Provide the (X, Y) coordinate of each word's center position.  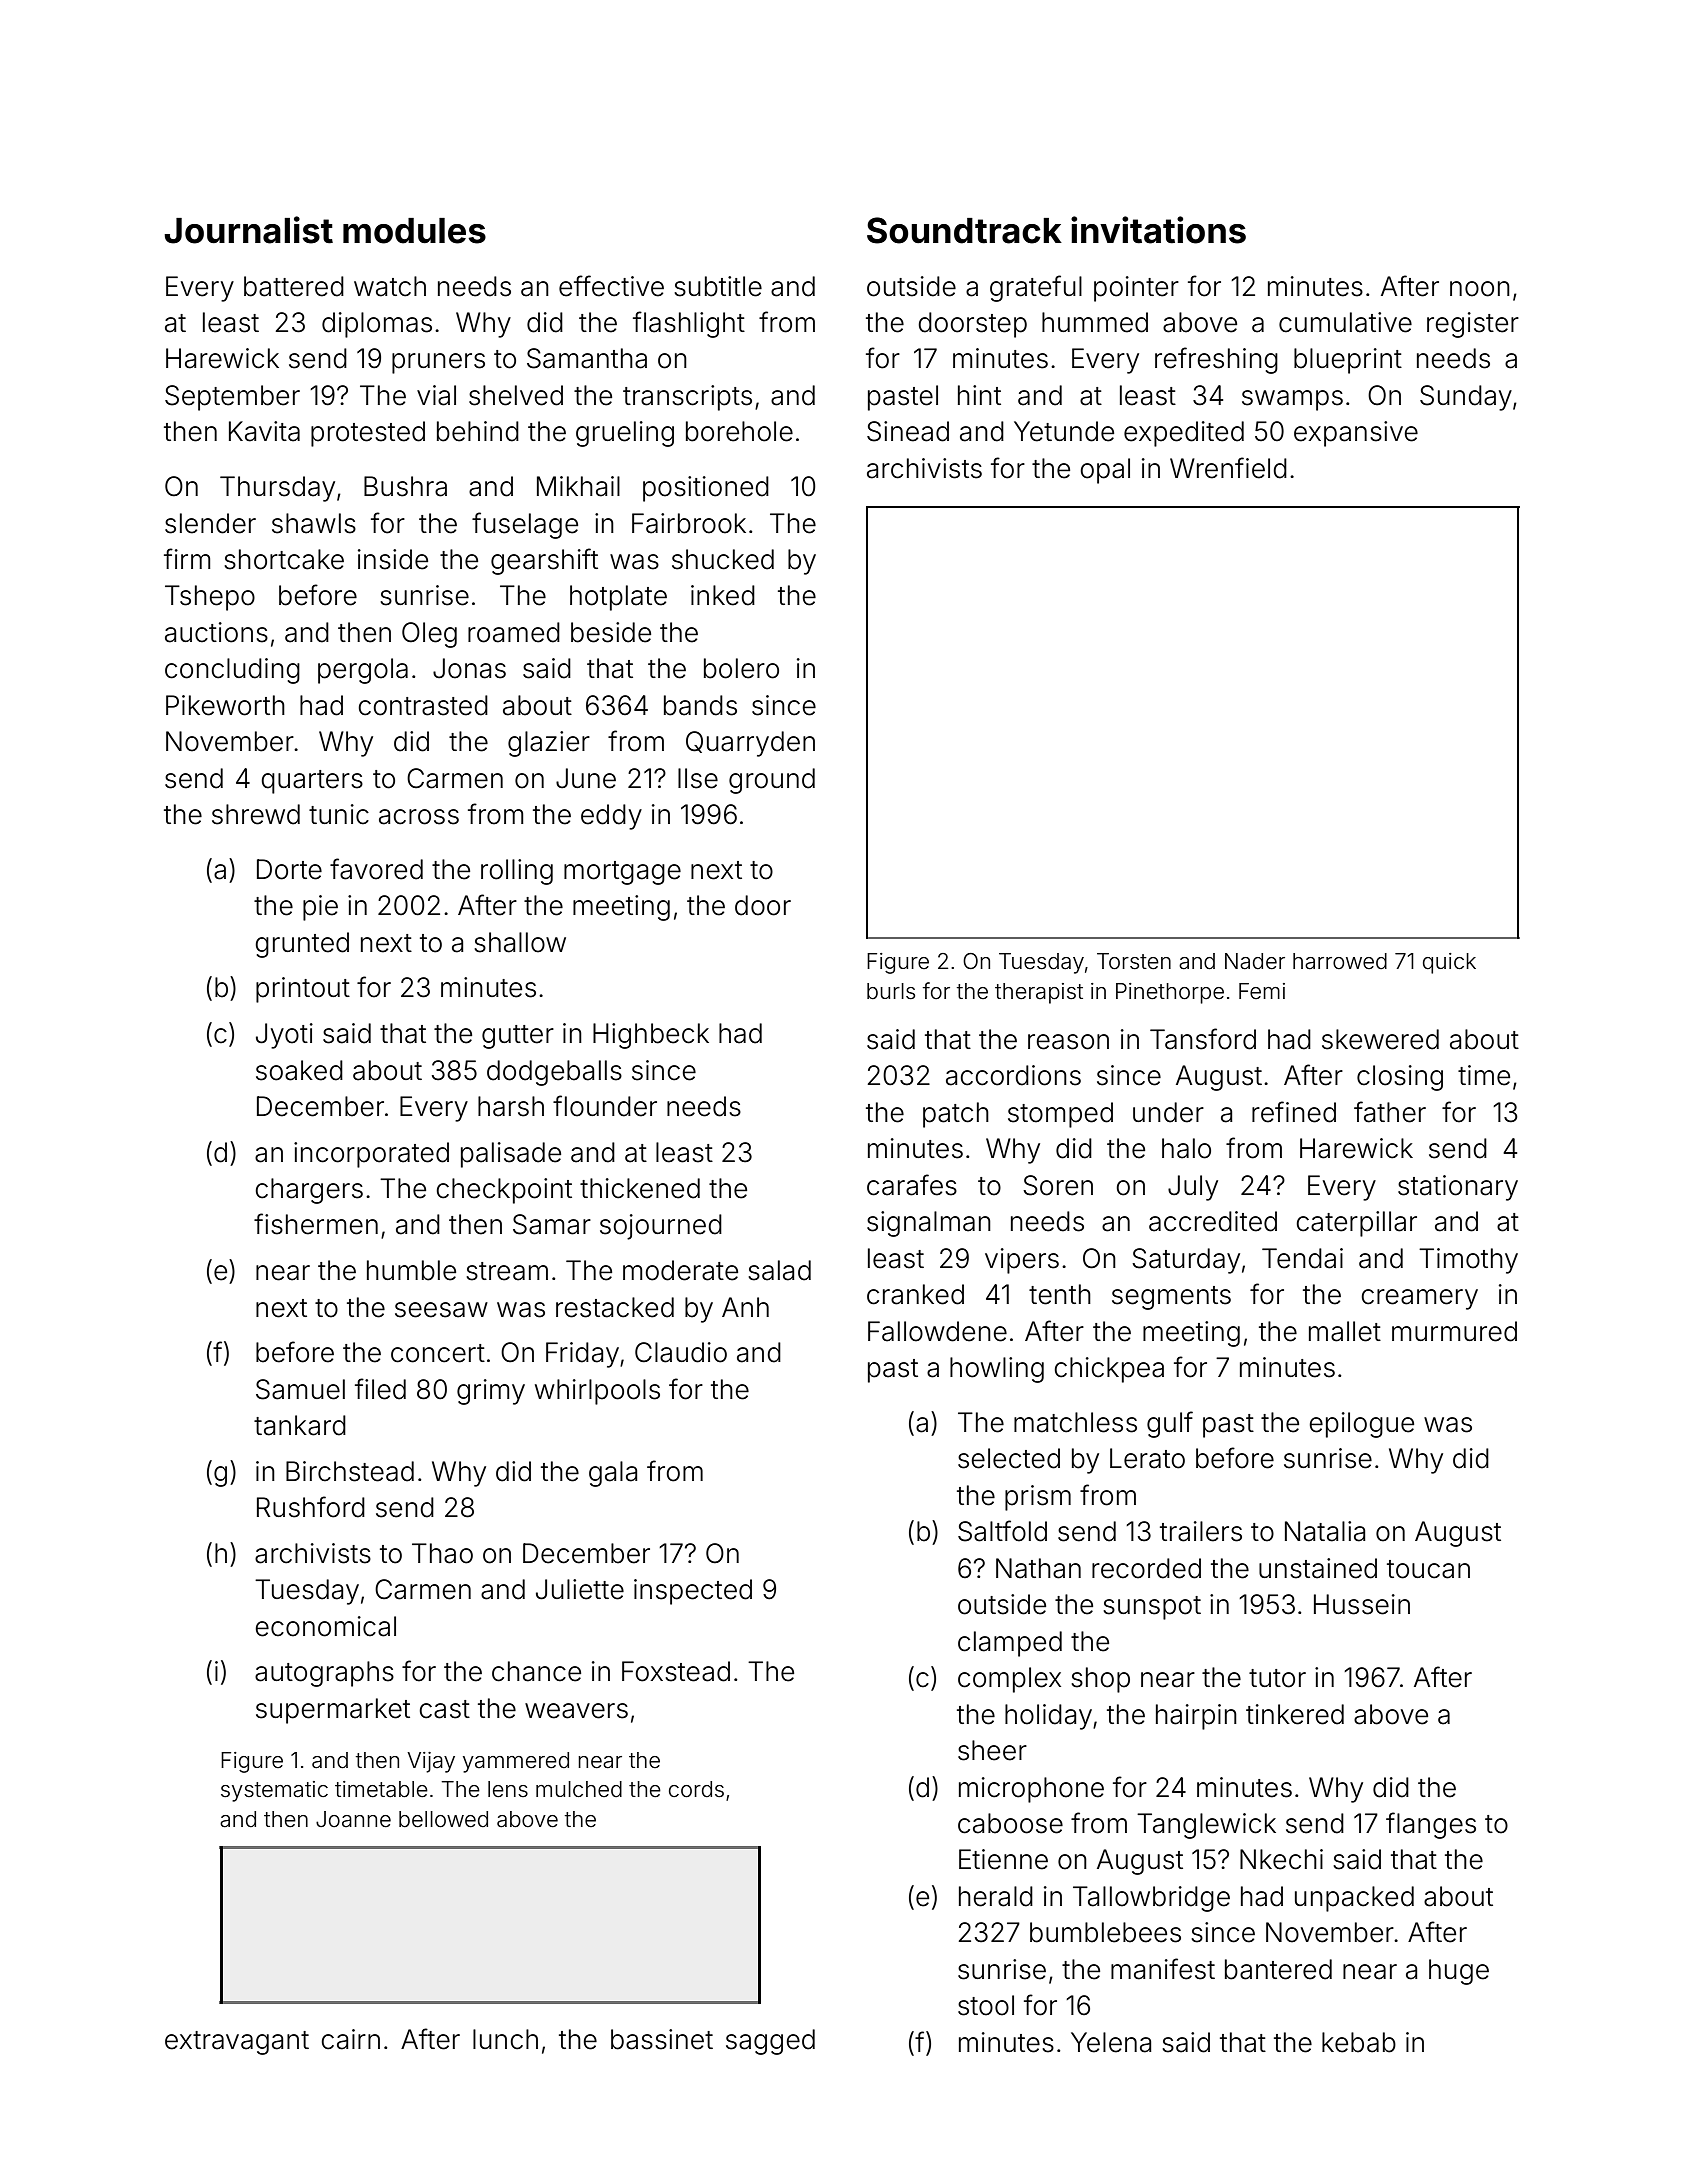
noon (1480, 289)
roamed (514, 632)
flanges (1431, 1825)
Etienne (1003, 1859)
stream (507, 1271)
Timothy (1468, 1261)
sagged (770, 2042)
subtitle (718, 286)
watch (390, 286)
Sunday (1466, 398)
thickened (640, 1188)
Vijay (431, 1762)
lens (508, 1789)
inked (723, 595)
